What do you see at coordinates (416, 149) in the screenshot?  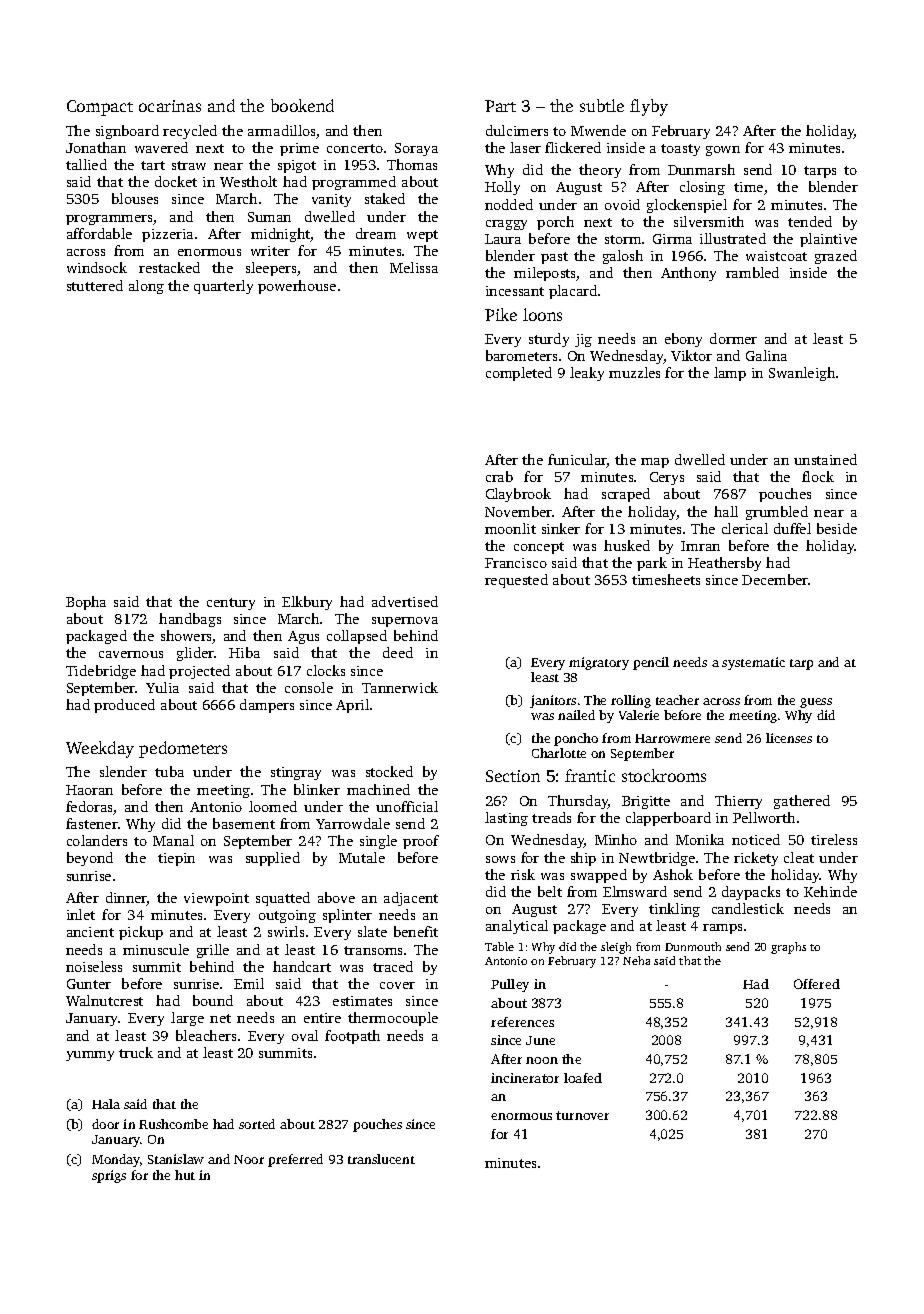 I see `Soraya` at bounding box center [416, 149].
